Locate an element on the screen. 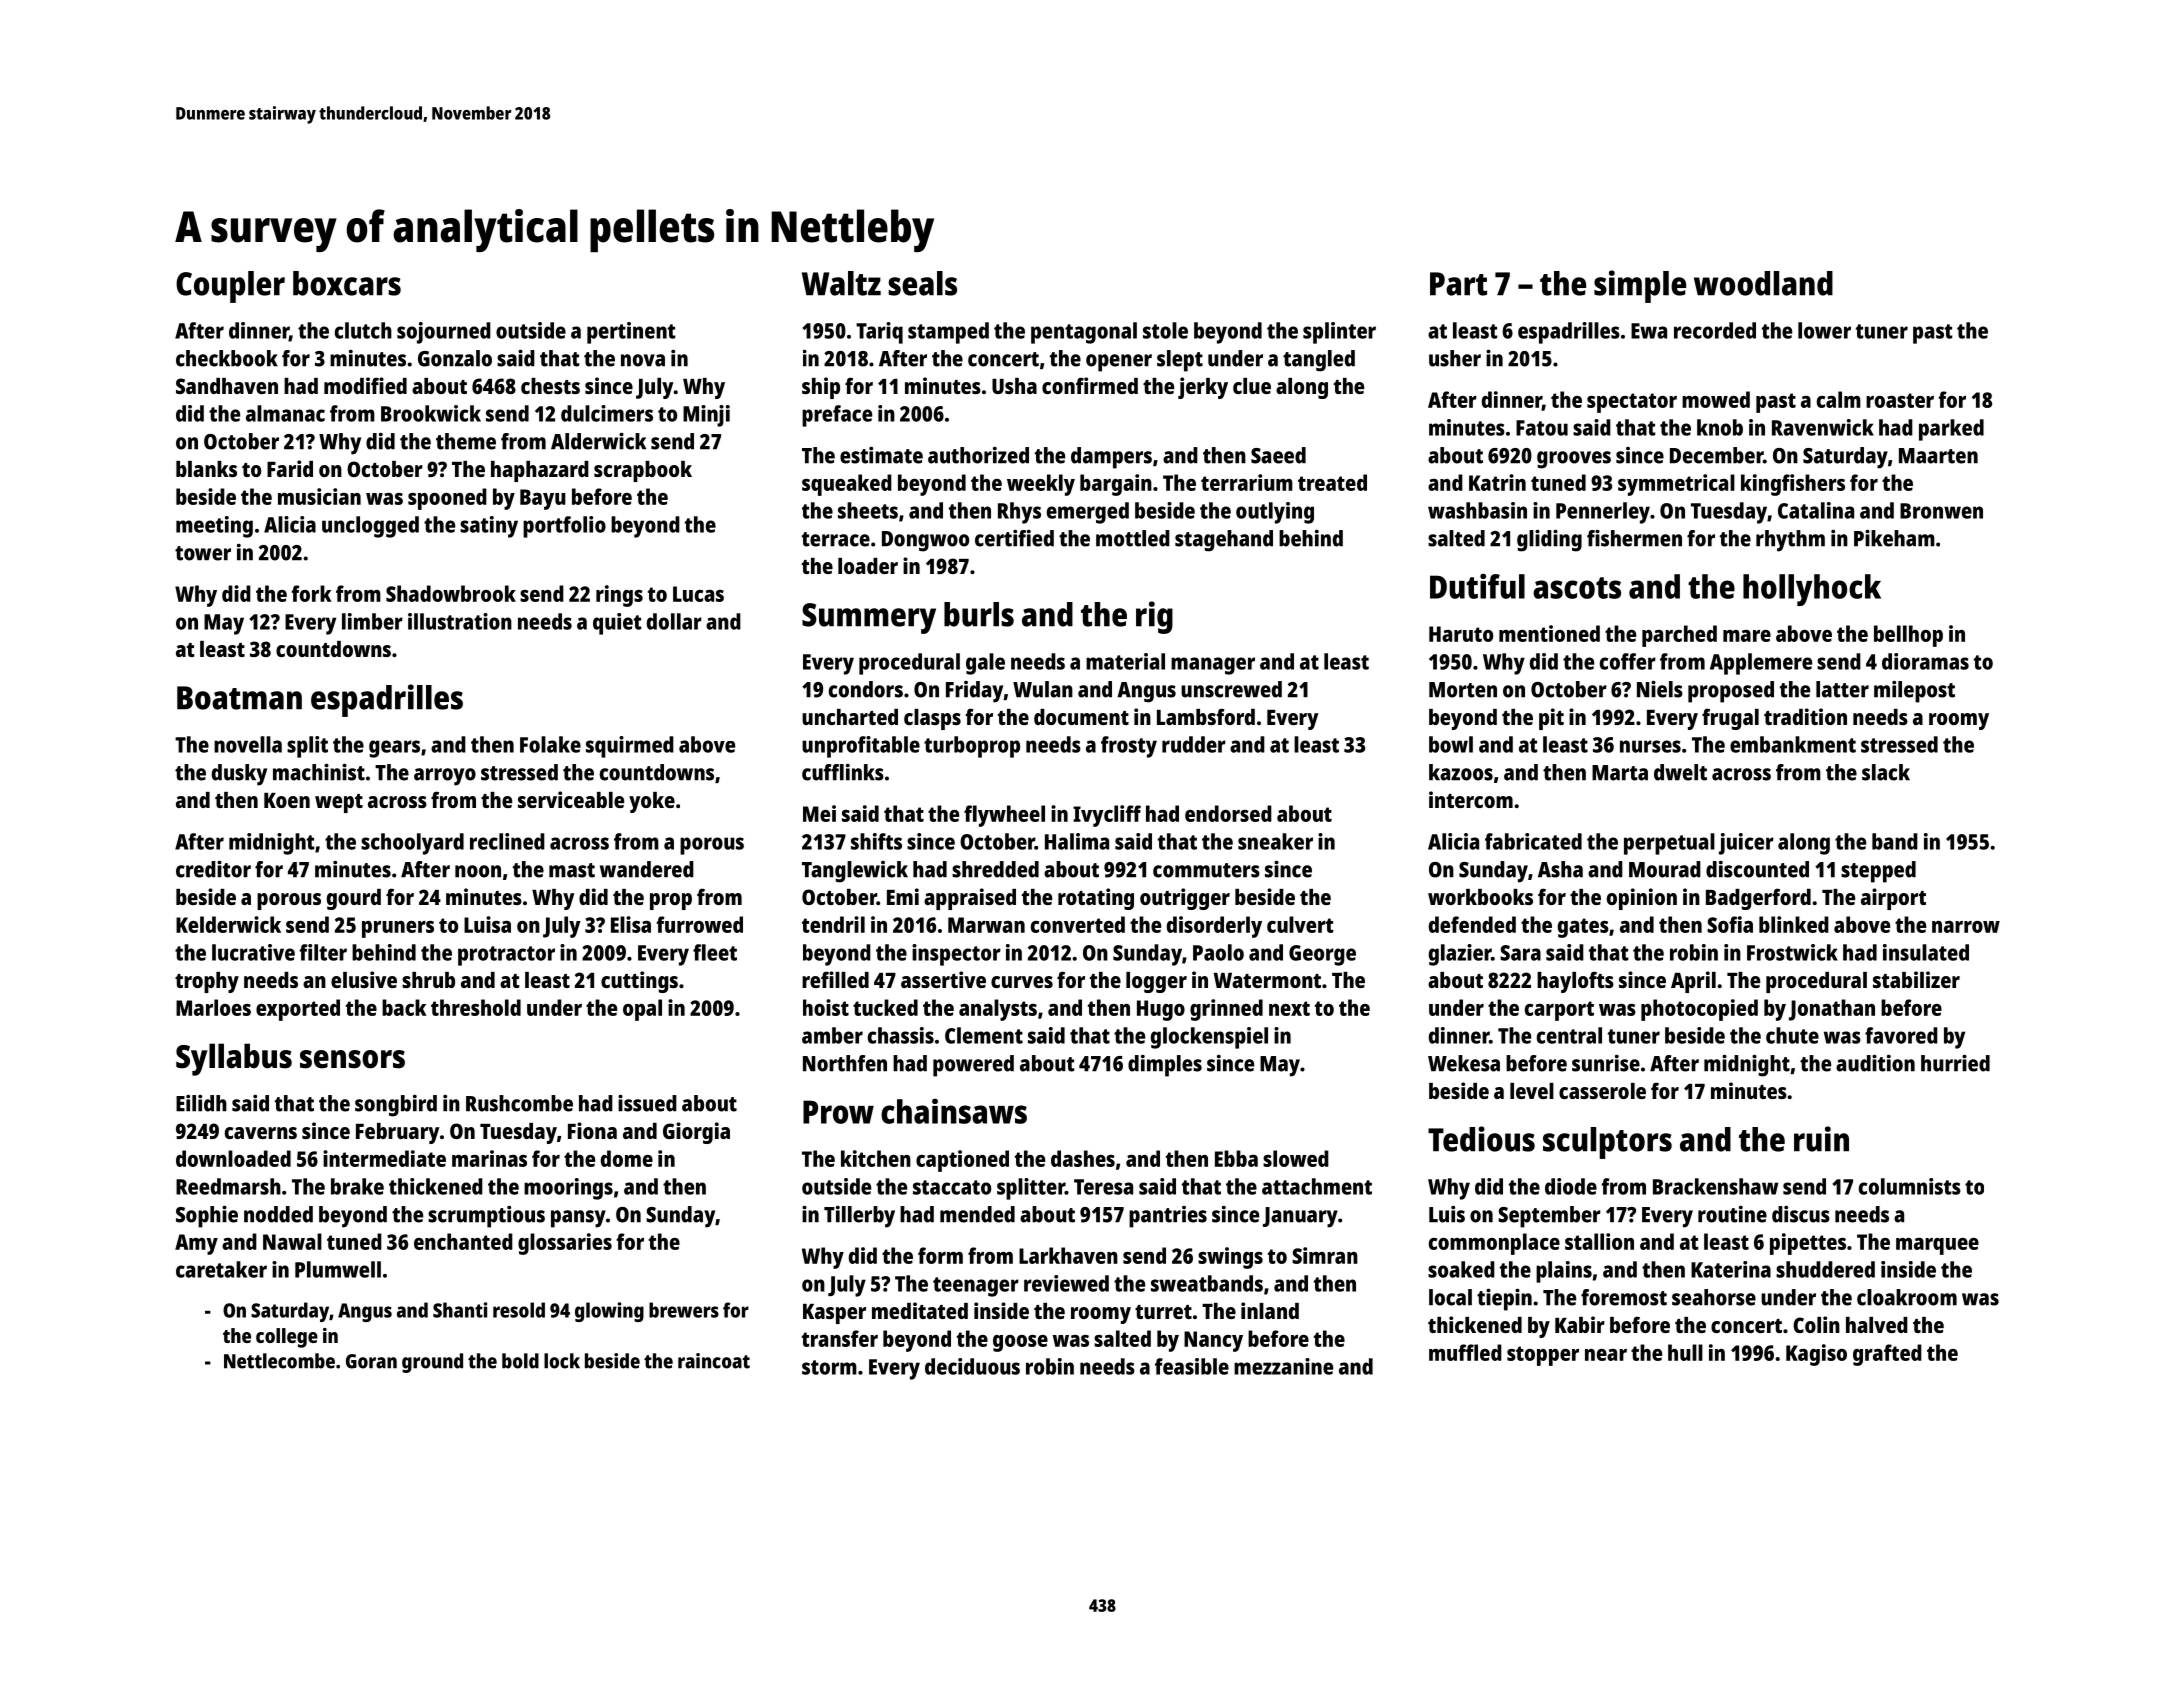  Usha is located at coordinates (1014, 386).
